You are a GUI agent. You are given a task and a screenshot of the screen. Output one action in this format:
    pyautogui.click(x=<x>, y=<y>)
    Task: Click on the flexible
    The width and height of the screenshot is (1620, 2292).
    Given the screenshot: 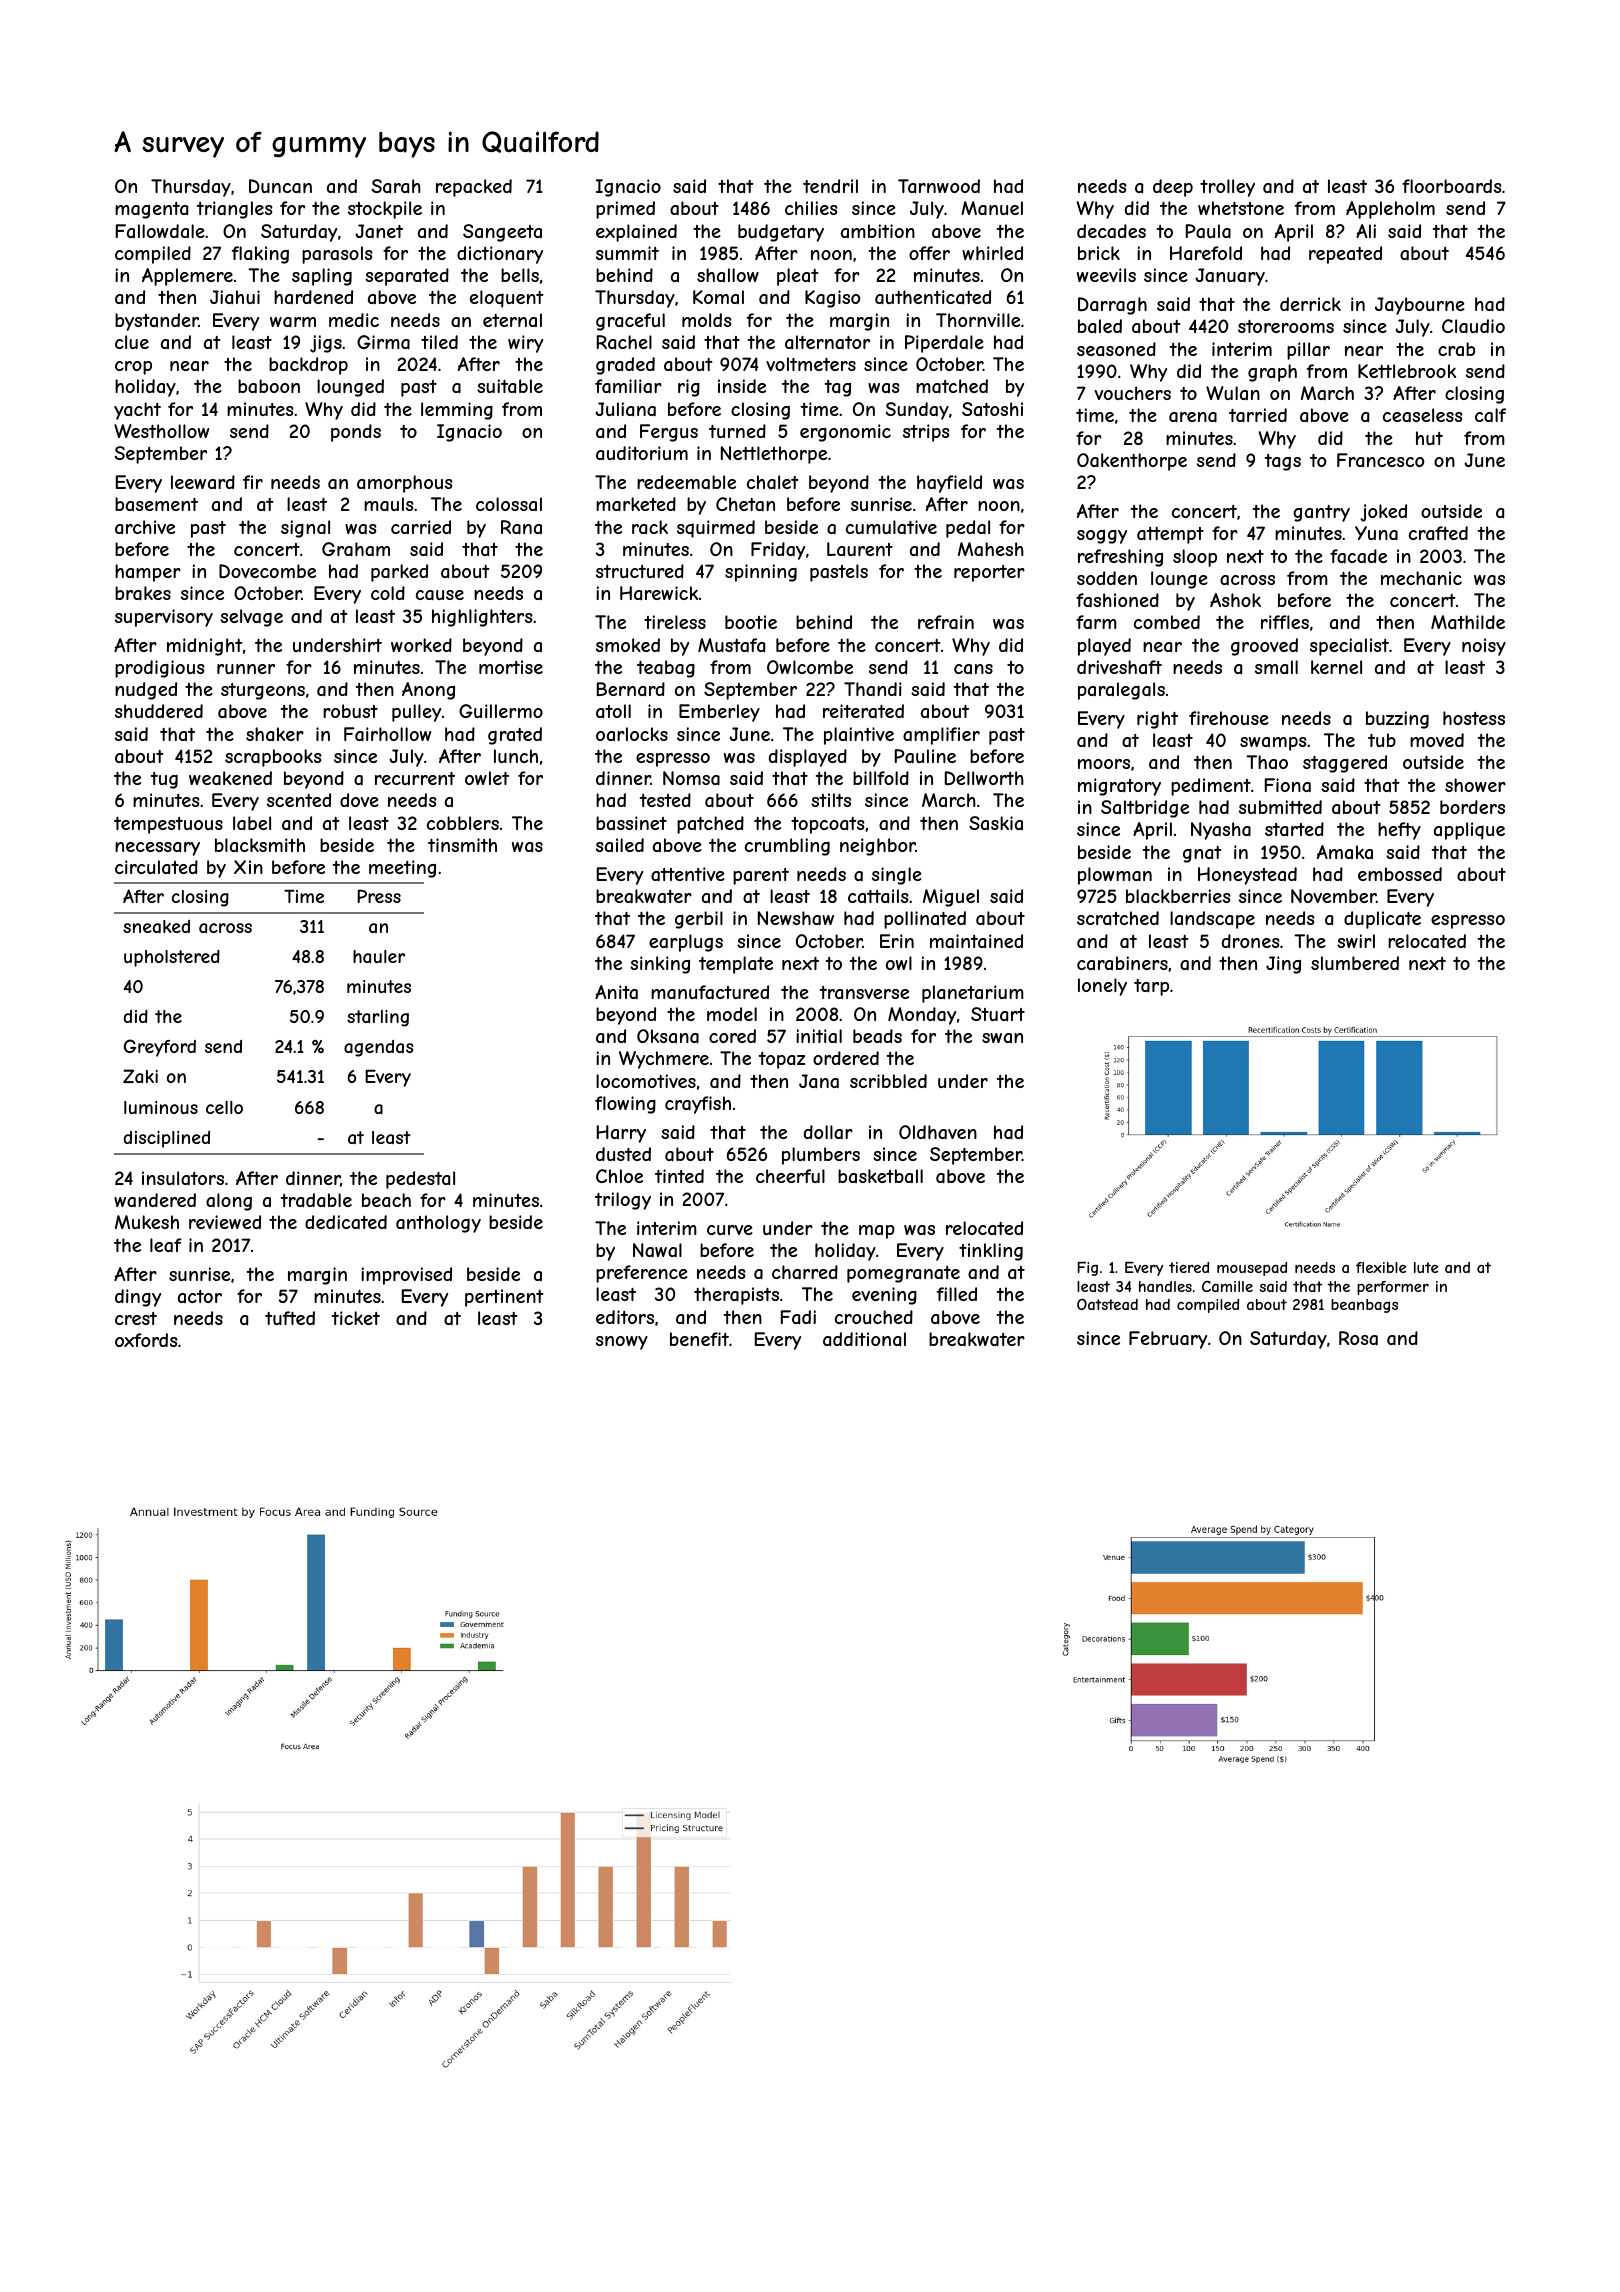 What is the action you would take?
    pyautogui.click(x=1381, y=1267)
